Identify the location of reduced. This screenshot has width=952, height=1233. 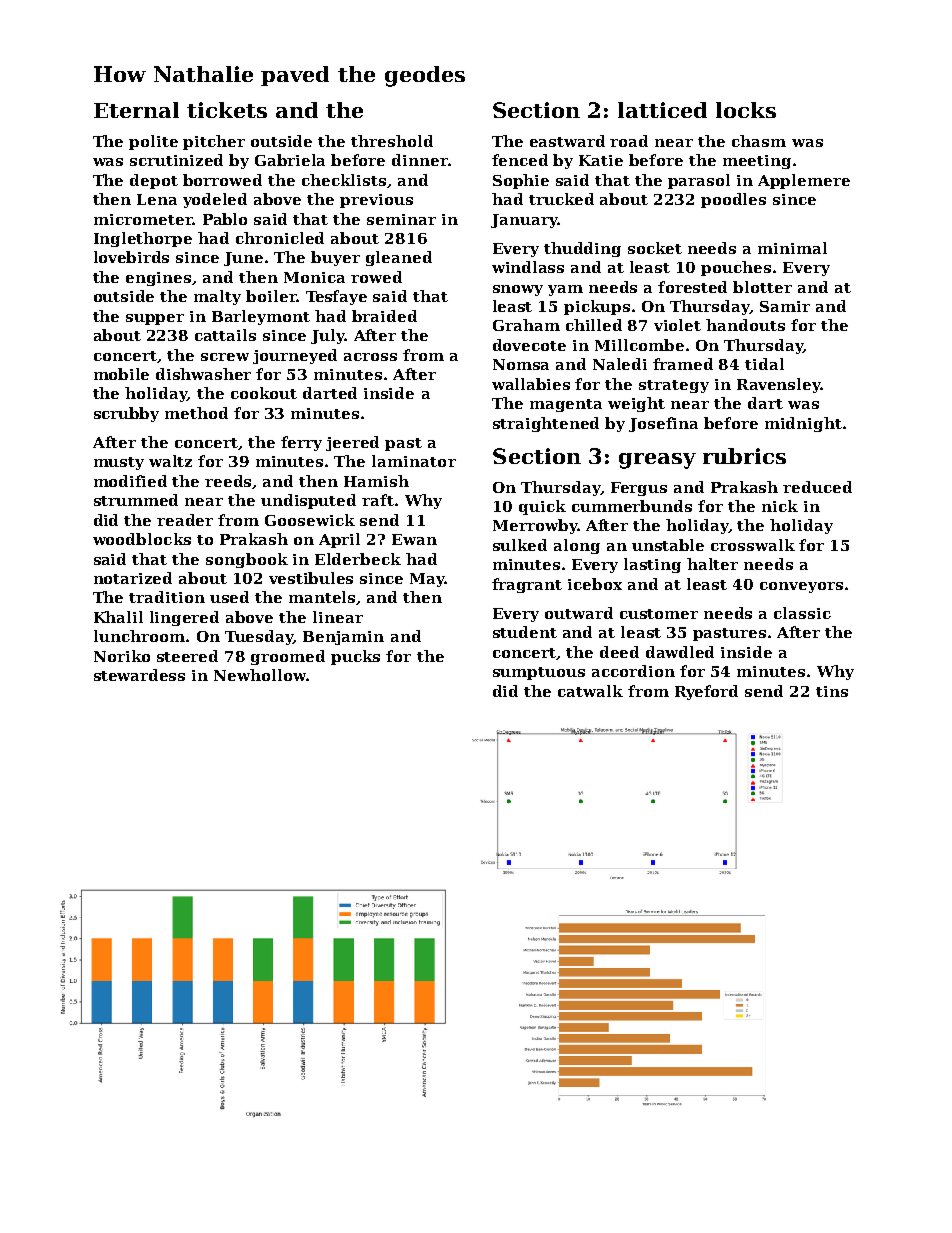
(817, 487).
